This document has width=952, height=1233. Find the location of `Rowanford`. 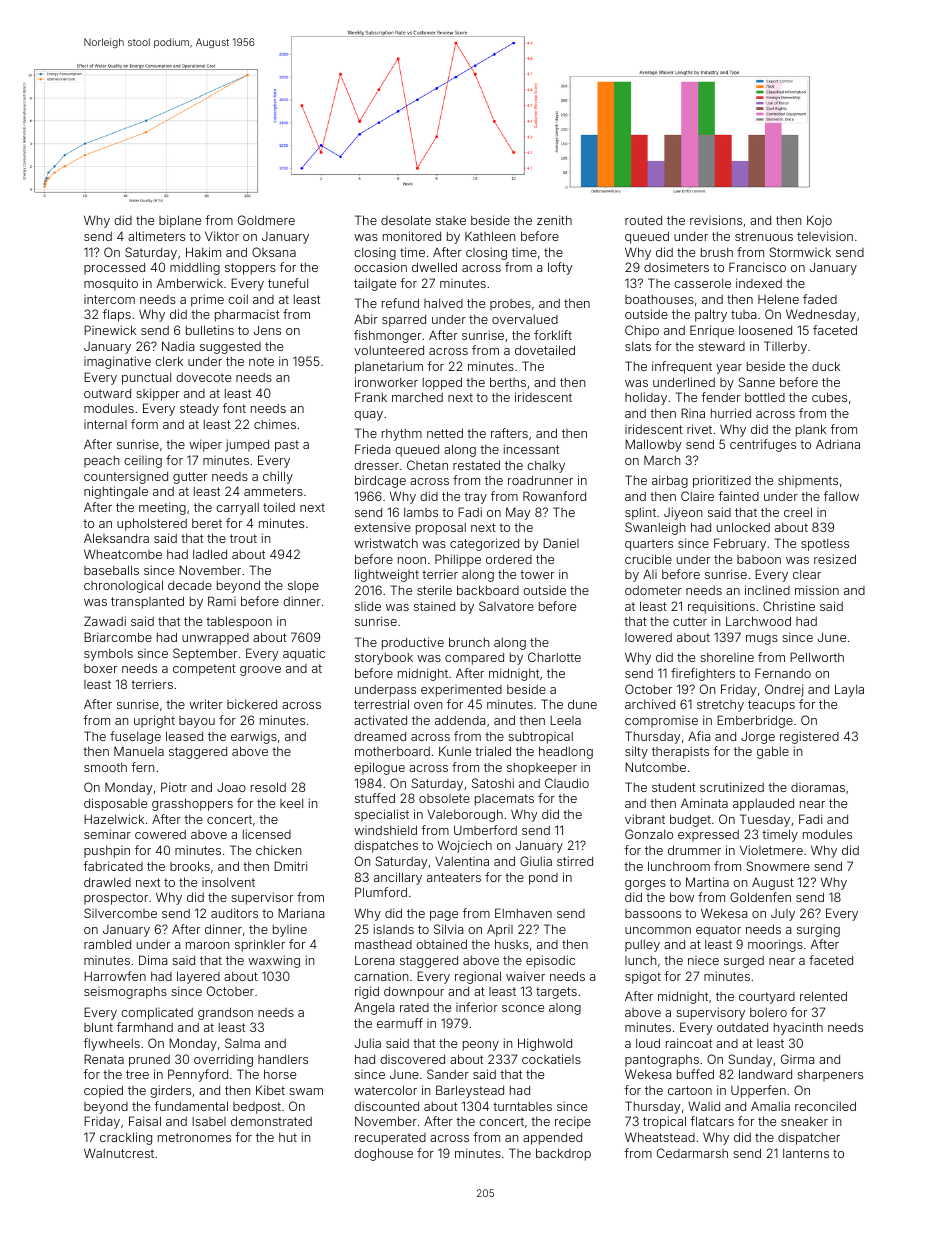

Rowanford is located at coordinates (554, 496).
